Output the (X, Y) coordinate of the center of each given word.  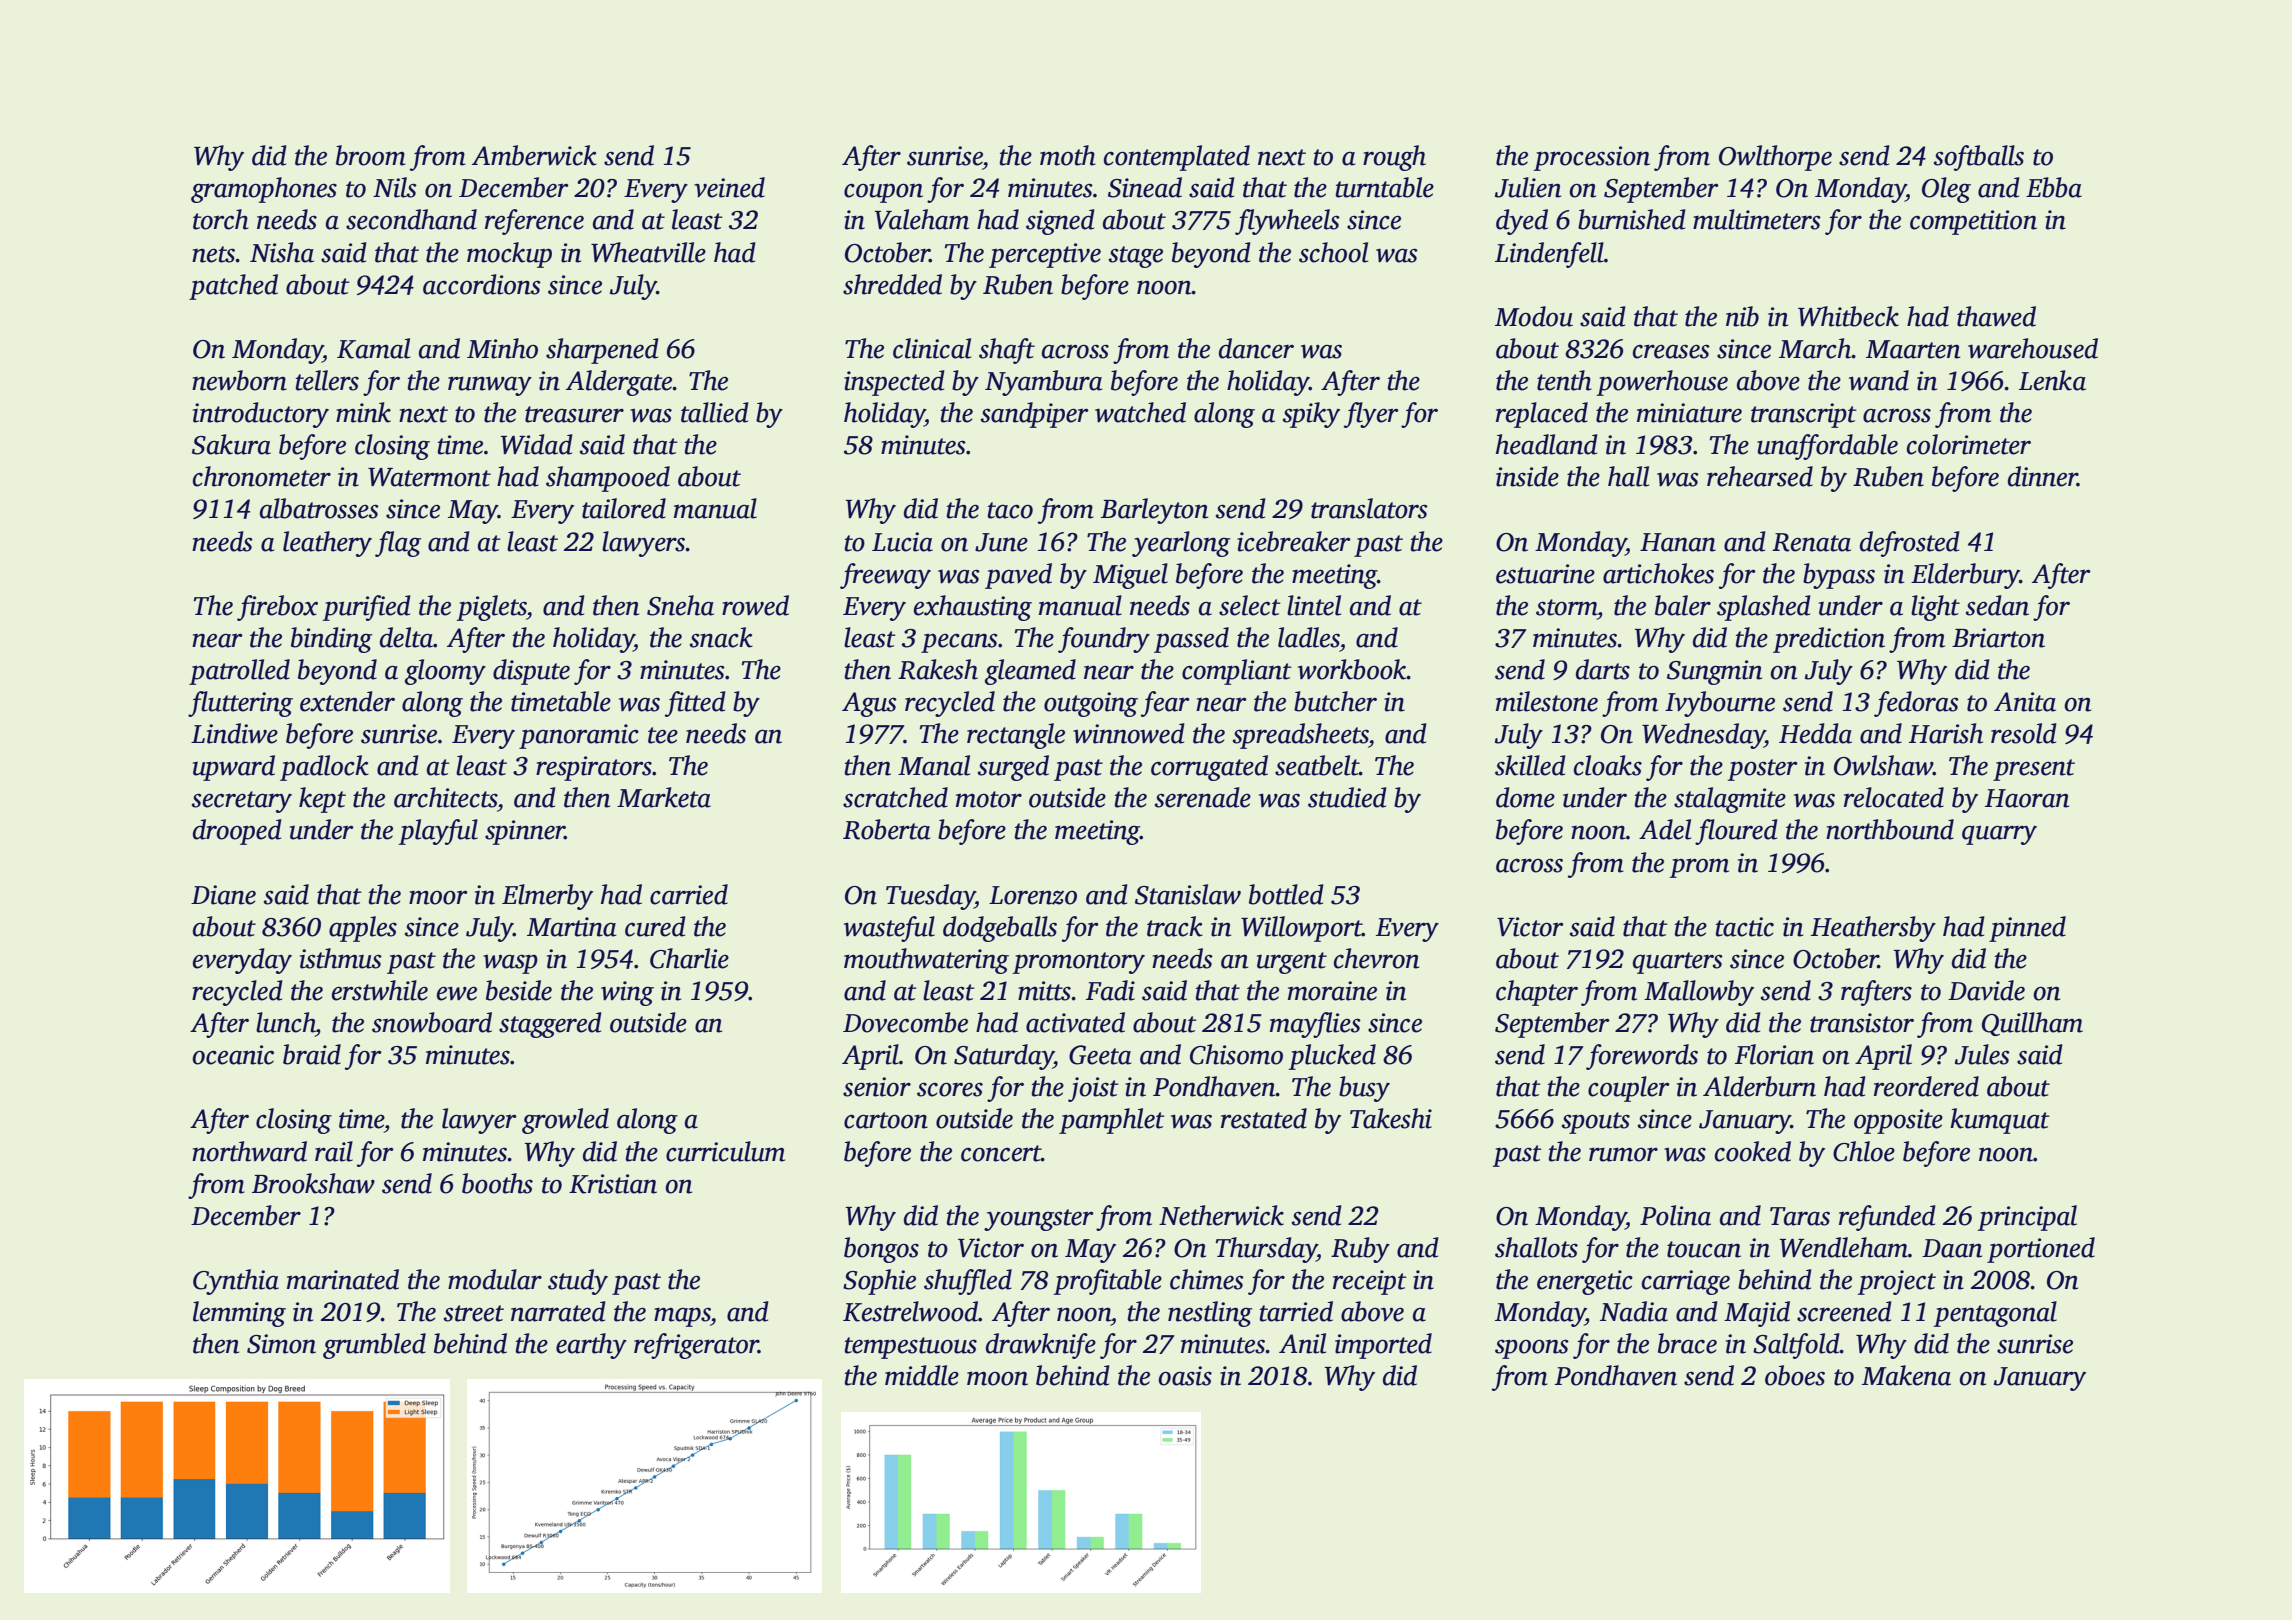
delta (406, 637)
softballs (1979, 158)
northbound (1890, 829)
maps (682, 1317)
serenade (1203, 797)
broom (371, 155)
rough (1394, 158)
